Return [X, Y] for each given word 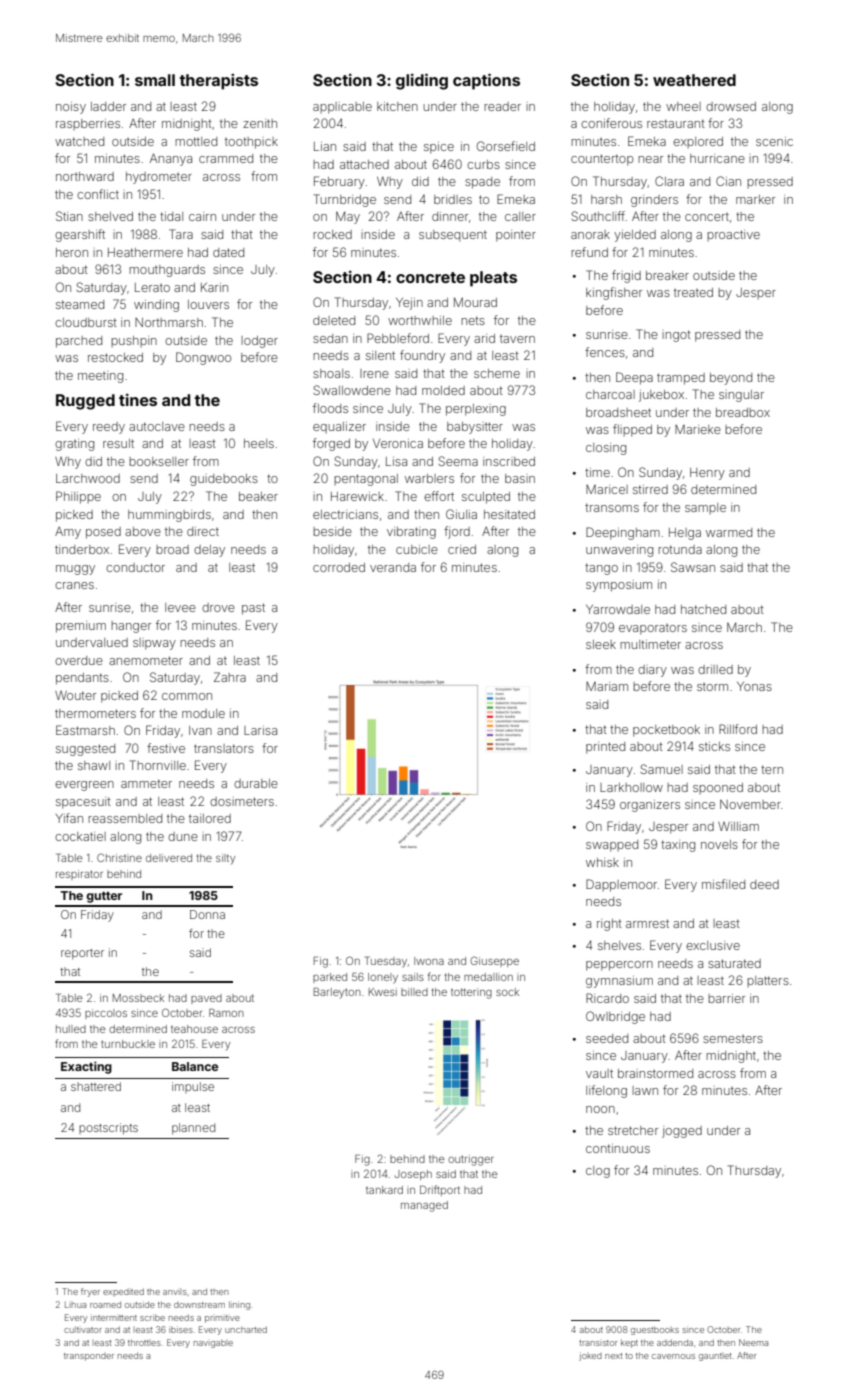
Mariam [607, 686]
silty [225, 859]
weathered [694, 80]
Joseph [413, 1175]
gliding [422, 81]
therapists [218, 82]
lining [239, 1305]
